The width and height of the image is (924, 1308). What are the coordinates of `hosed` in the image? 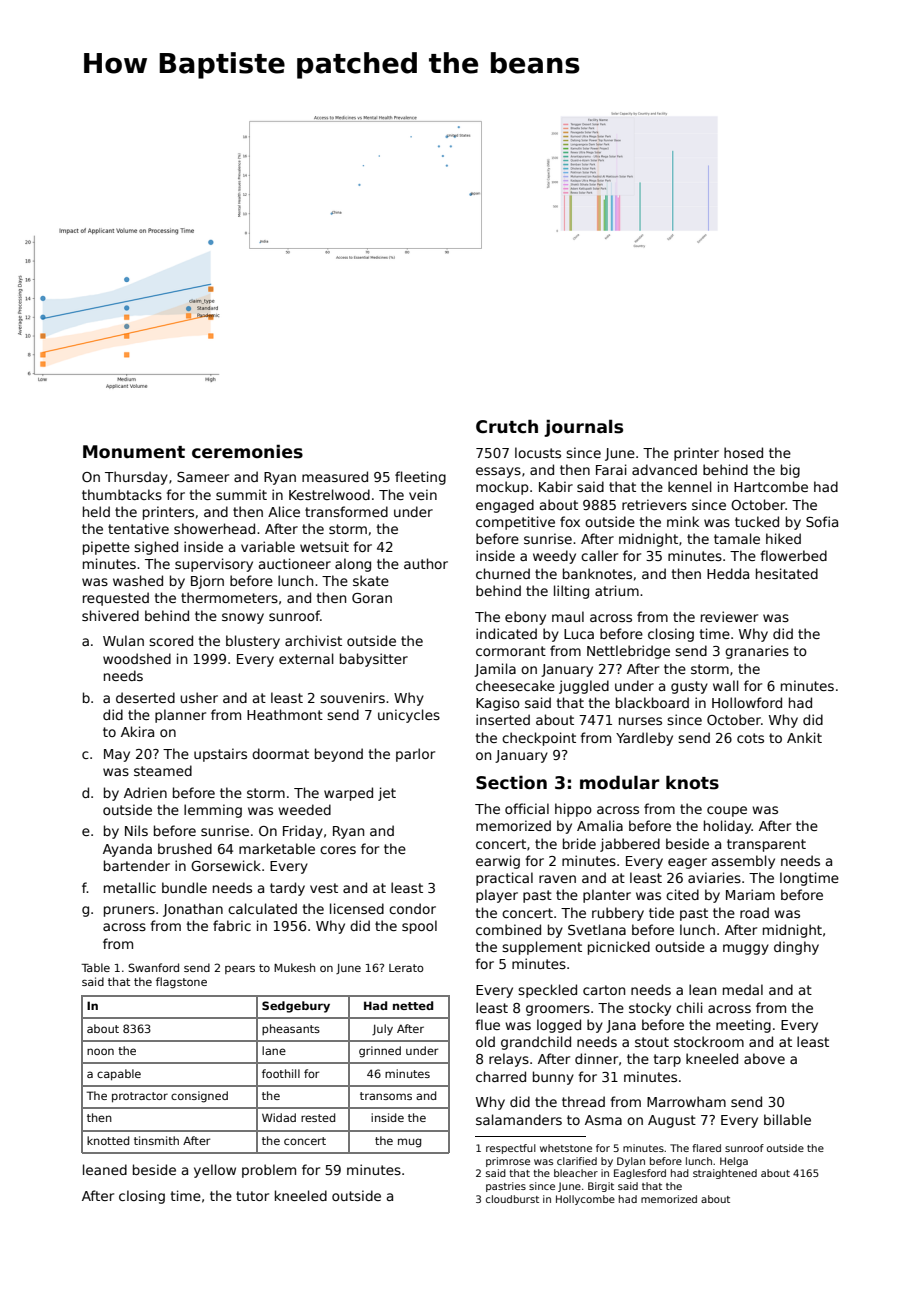 It's located at (743, 452).
